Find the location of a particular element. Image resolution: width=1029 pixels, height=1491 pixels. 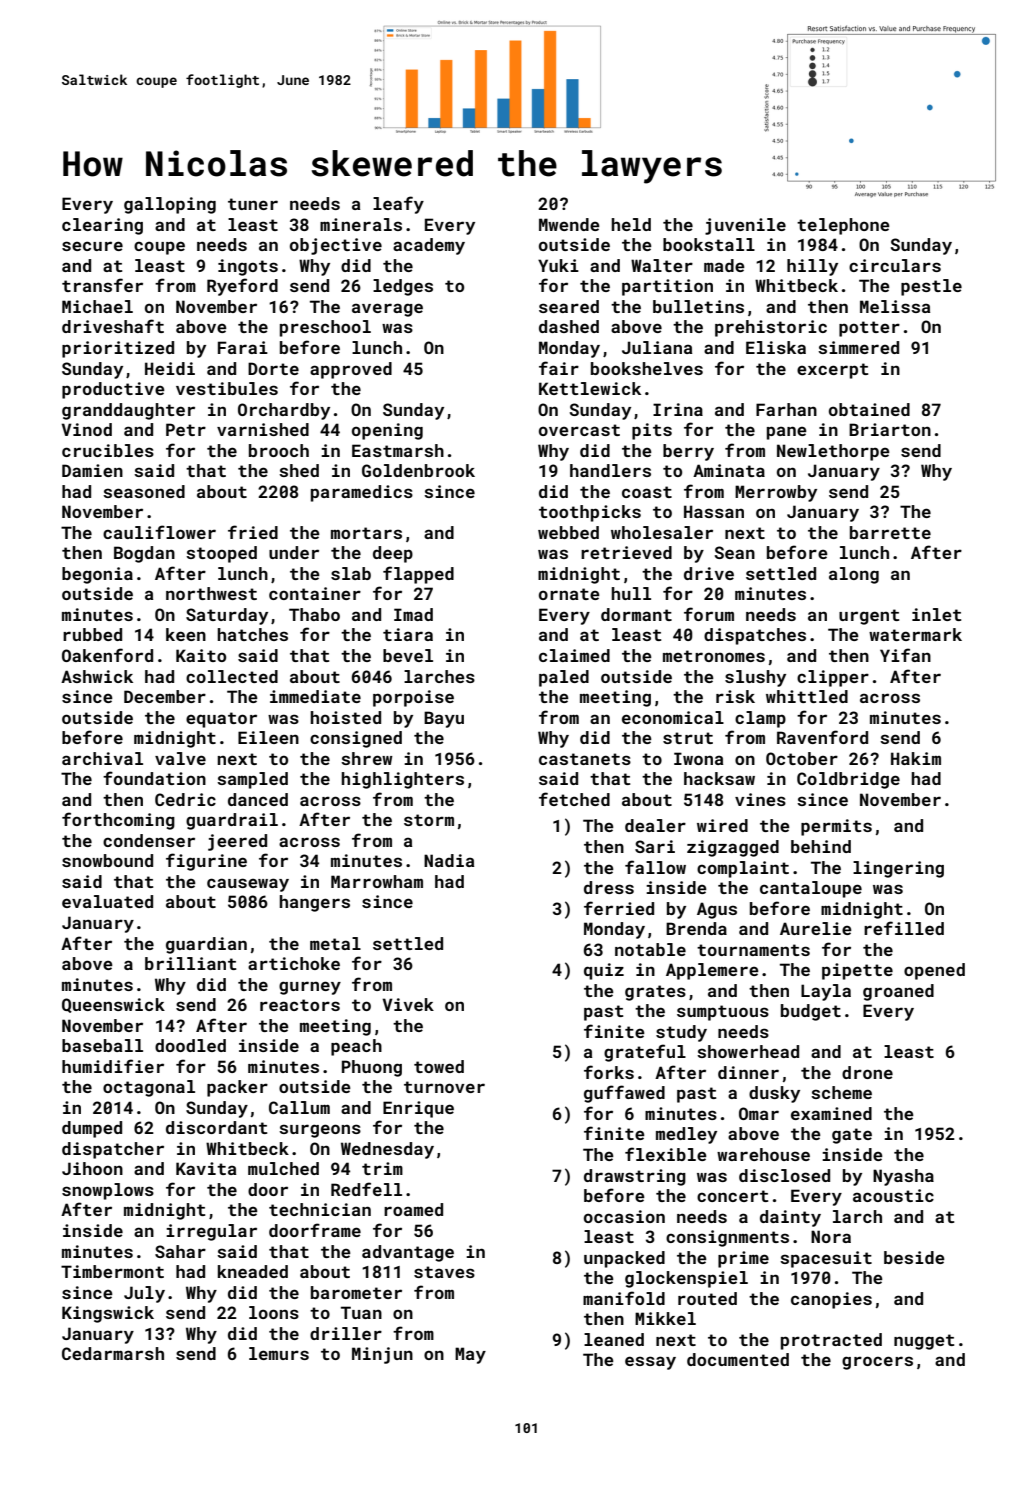

obtained is located at coordinates (869, 409).
